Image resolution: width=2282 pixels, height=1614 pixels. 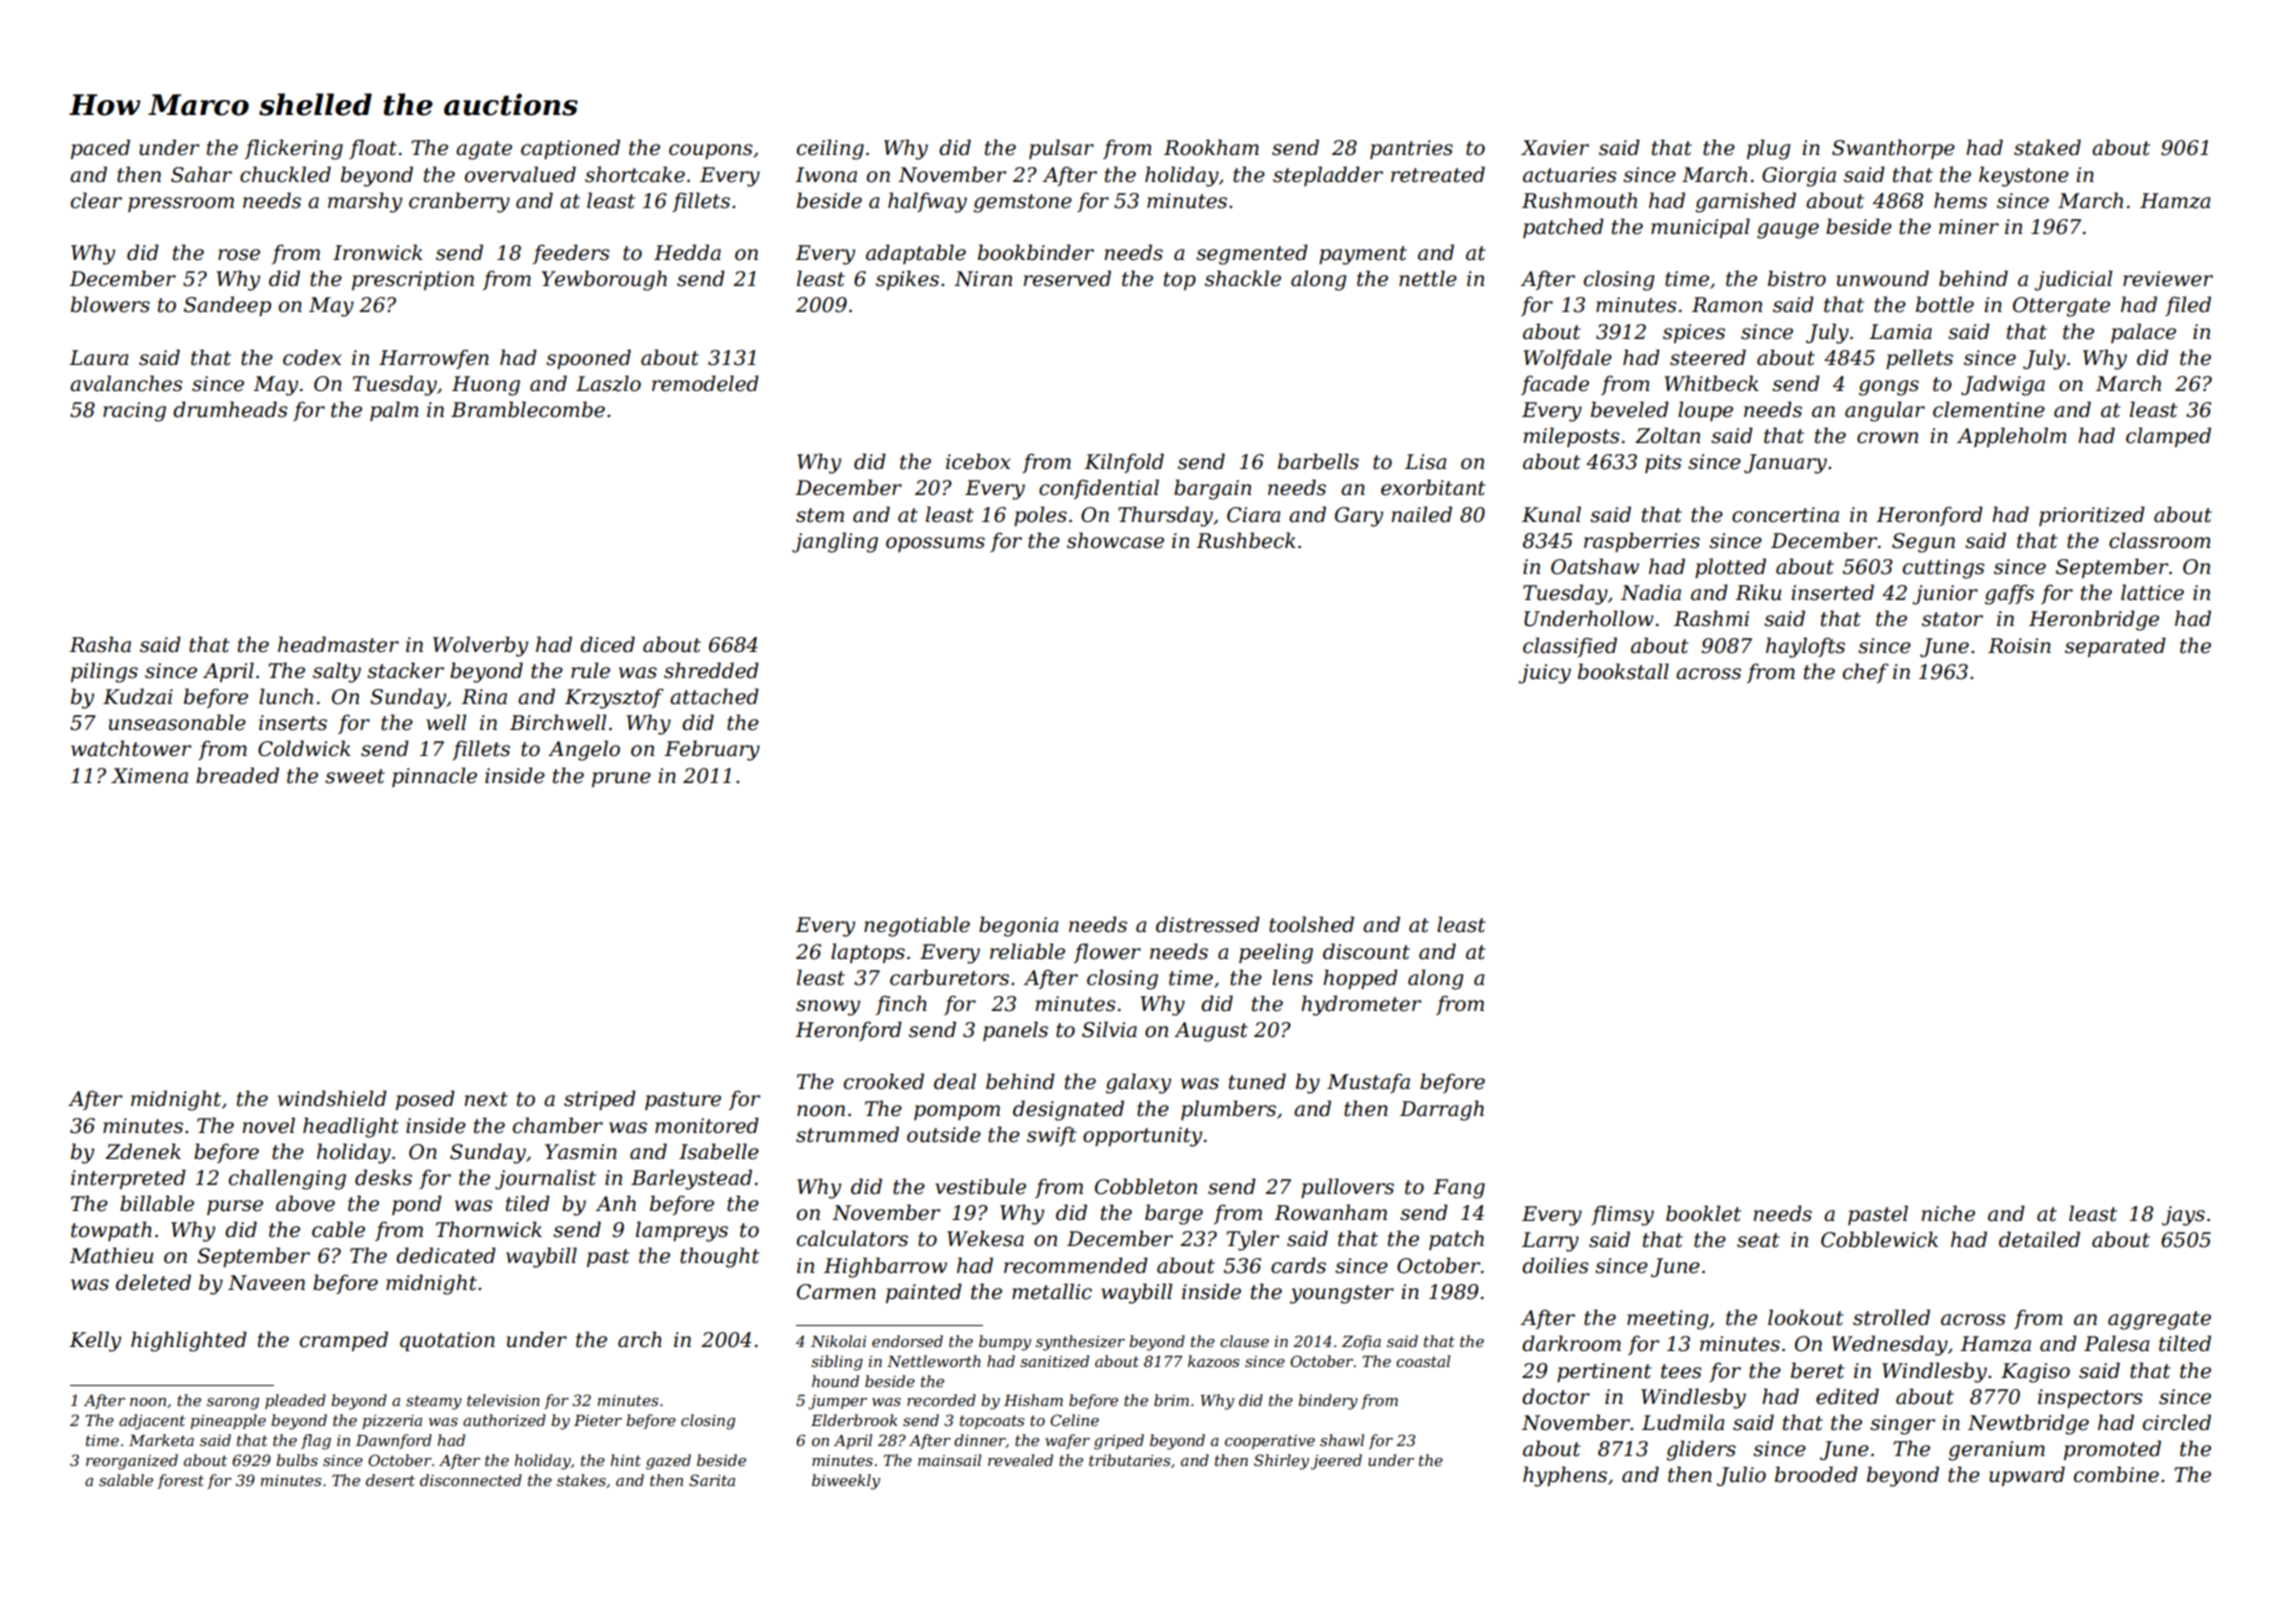 What do you see at coordinates (830, 149) in the document?
I see `ceiling` at bounding box center [830, 149].
